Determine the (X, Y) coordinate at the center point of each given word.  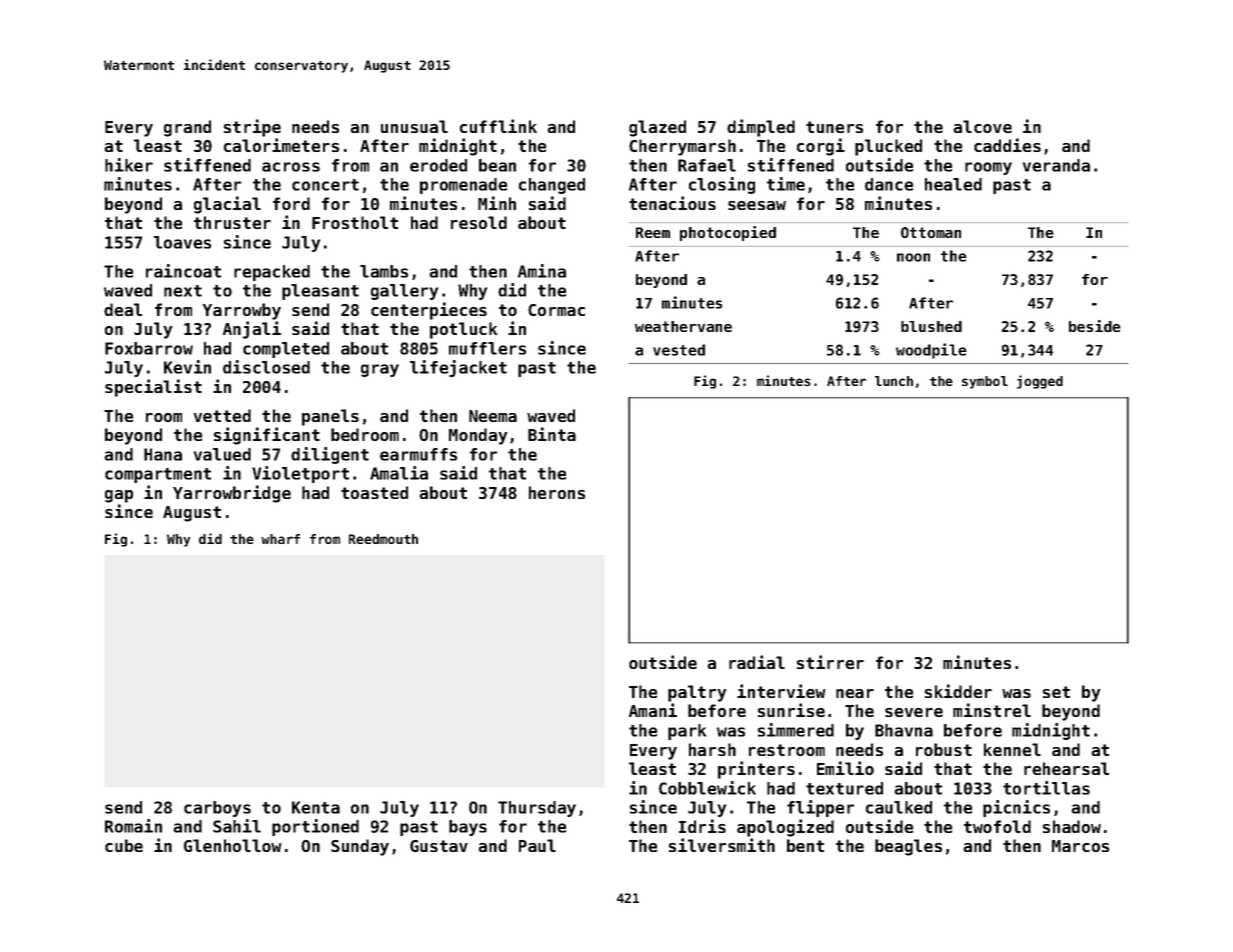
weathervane (683, 326)
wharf (280, 539)
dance (889, 184)
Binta (552, 434)
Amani (653, 710)
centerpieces (429, 311)
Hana (163, 454)
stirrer (830, 662)
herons (557, 492)
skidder (958, 691)
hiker (129, 165)
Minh (497, 203)
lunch (894, 381)
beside (1095, 326)
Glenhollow (232, 845)
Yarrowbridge (232, 494)
